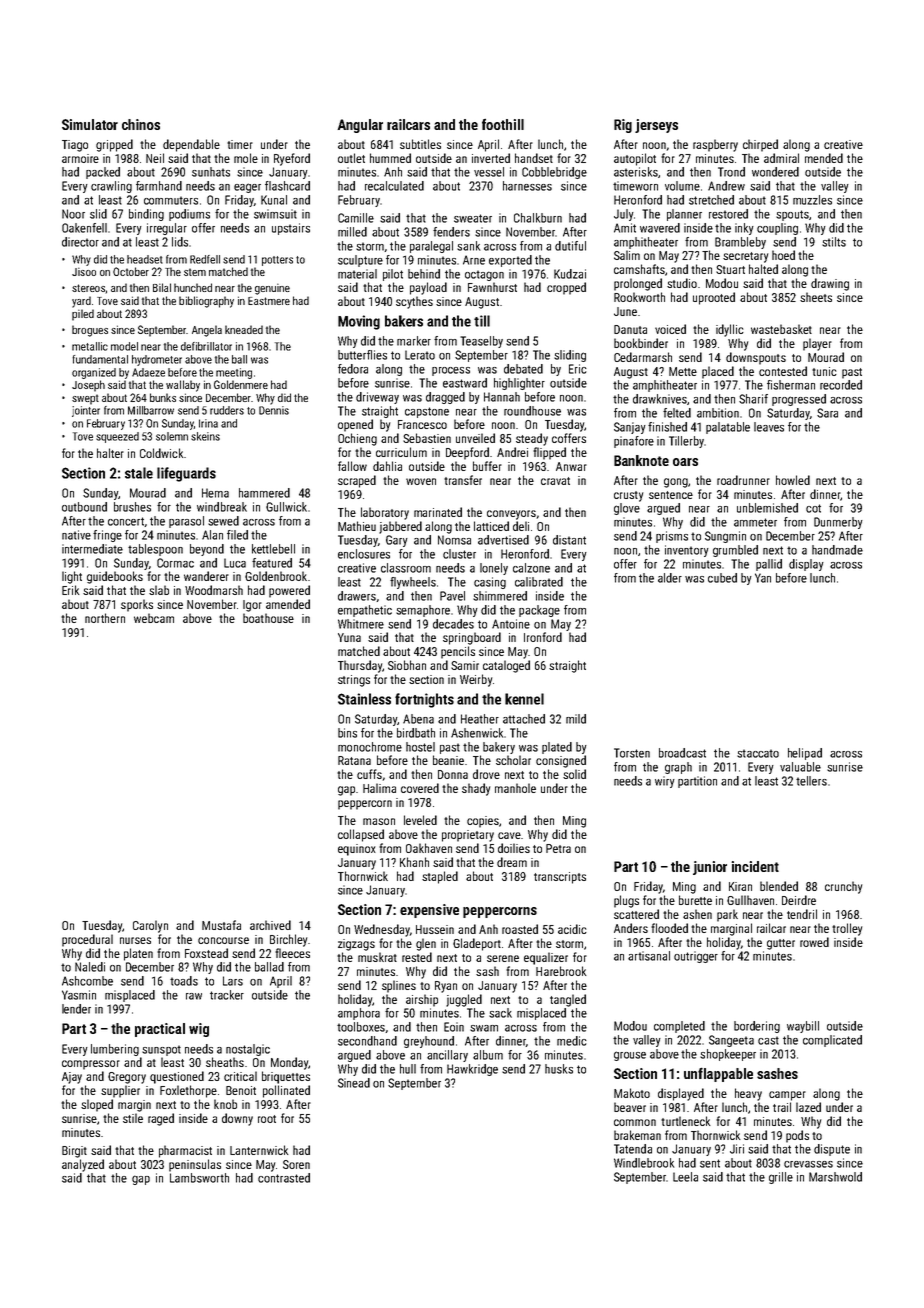 Image resolution: width=924 pixels, height=1308 pixels. I want to click on admiral, so click(781, 158).
